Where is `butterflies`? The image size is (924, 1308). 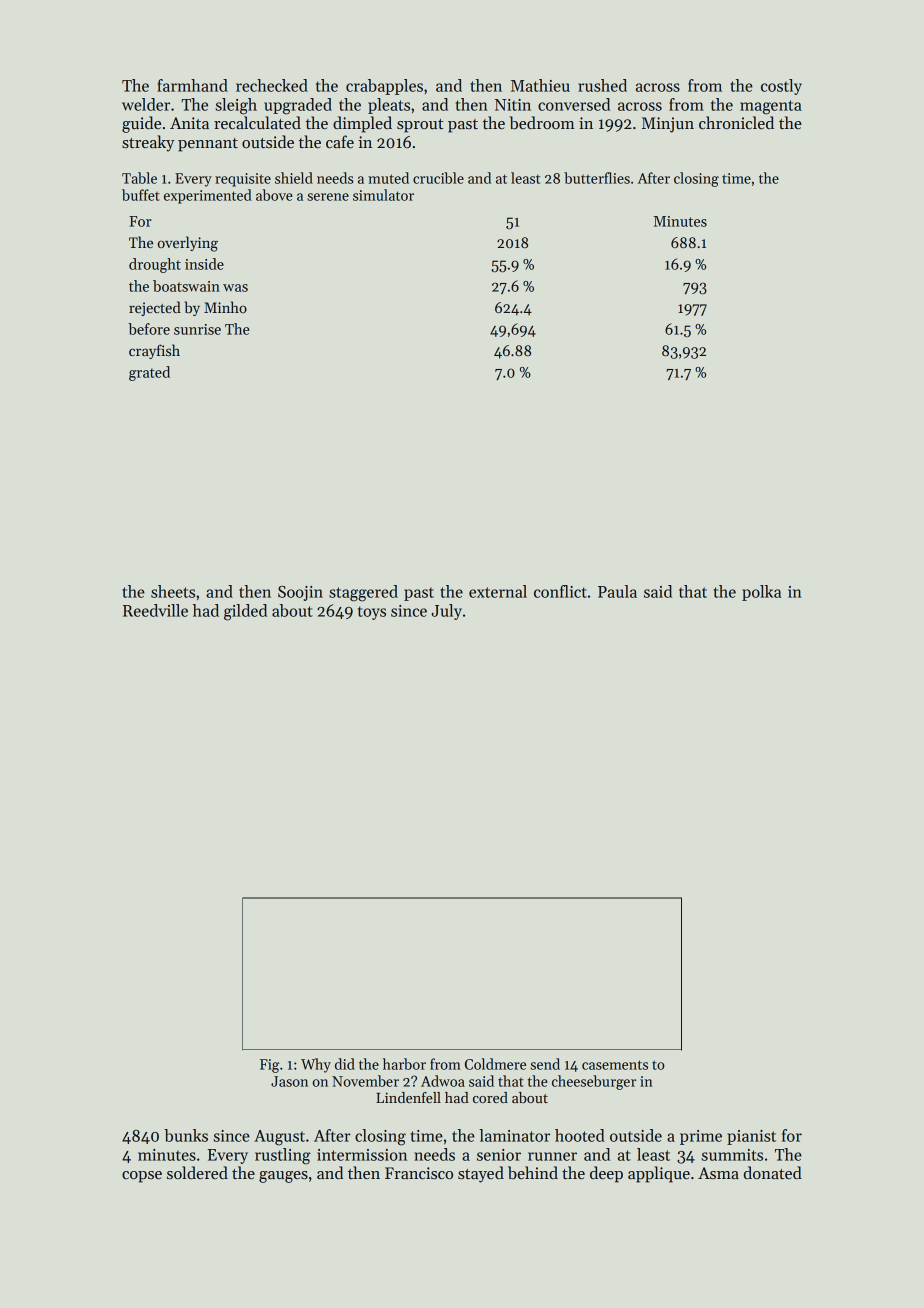
butterflies is located at coordinates (597, 178).
